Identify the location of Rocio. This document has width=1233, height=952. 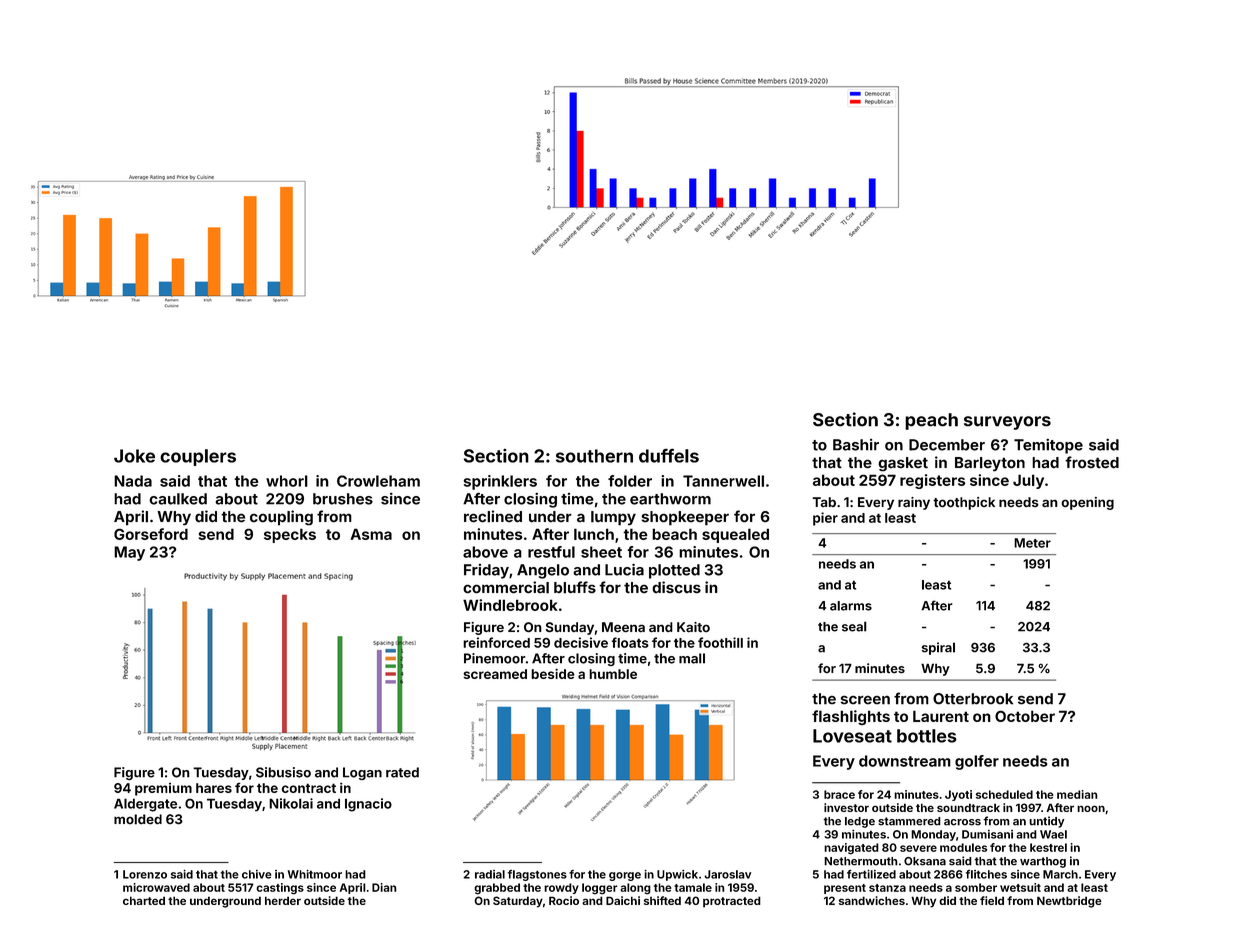
(564, 900).
